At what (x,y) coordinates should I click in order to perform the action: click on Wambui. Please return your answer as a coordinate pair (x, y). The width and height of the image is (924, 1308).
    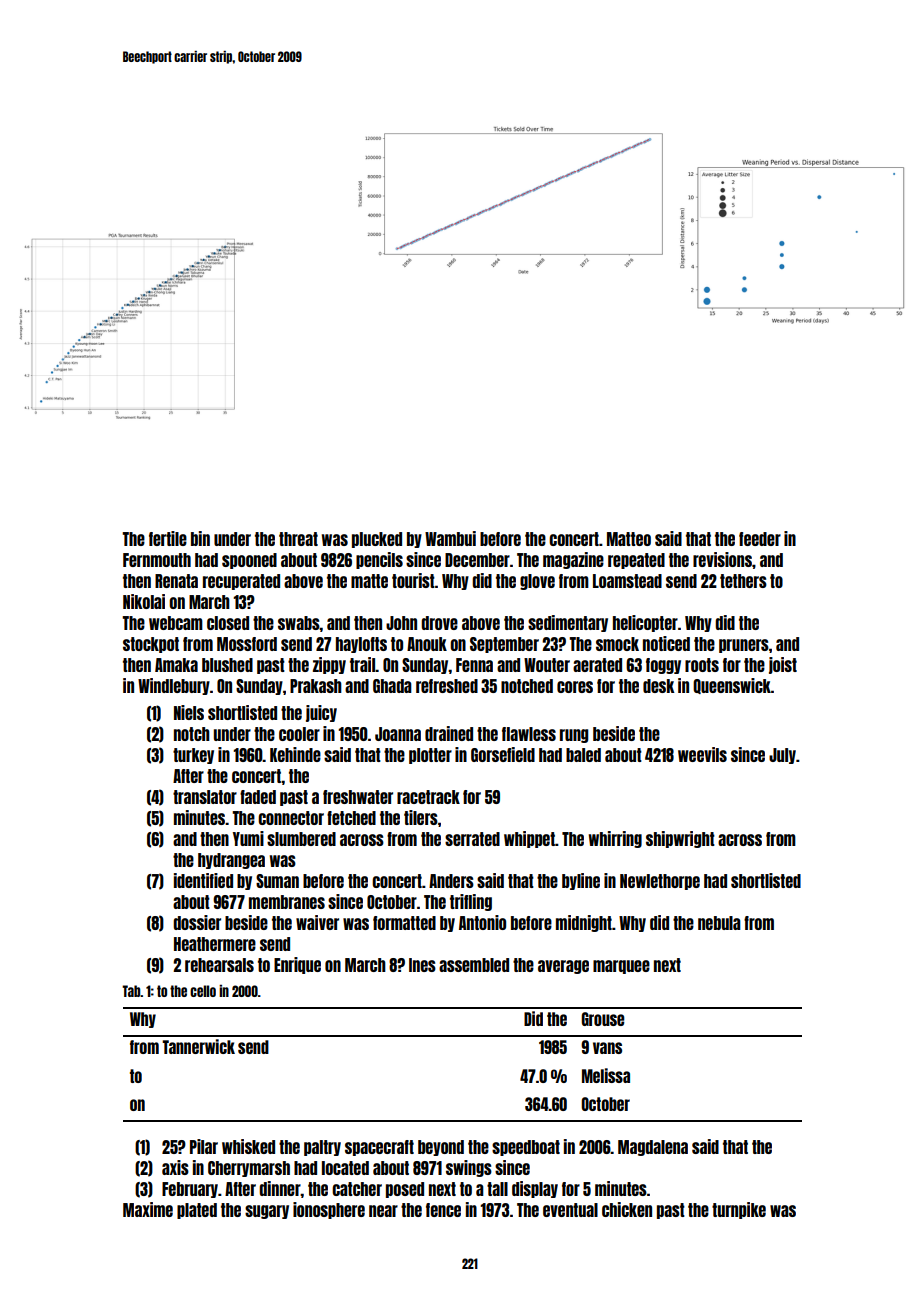
    Looking at the image, I should click on (450, 538).
